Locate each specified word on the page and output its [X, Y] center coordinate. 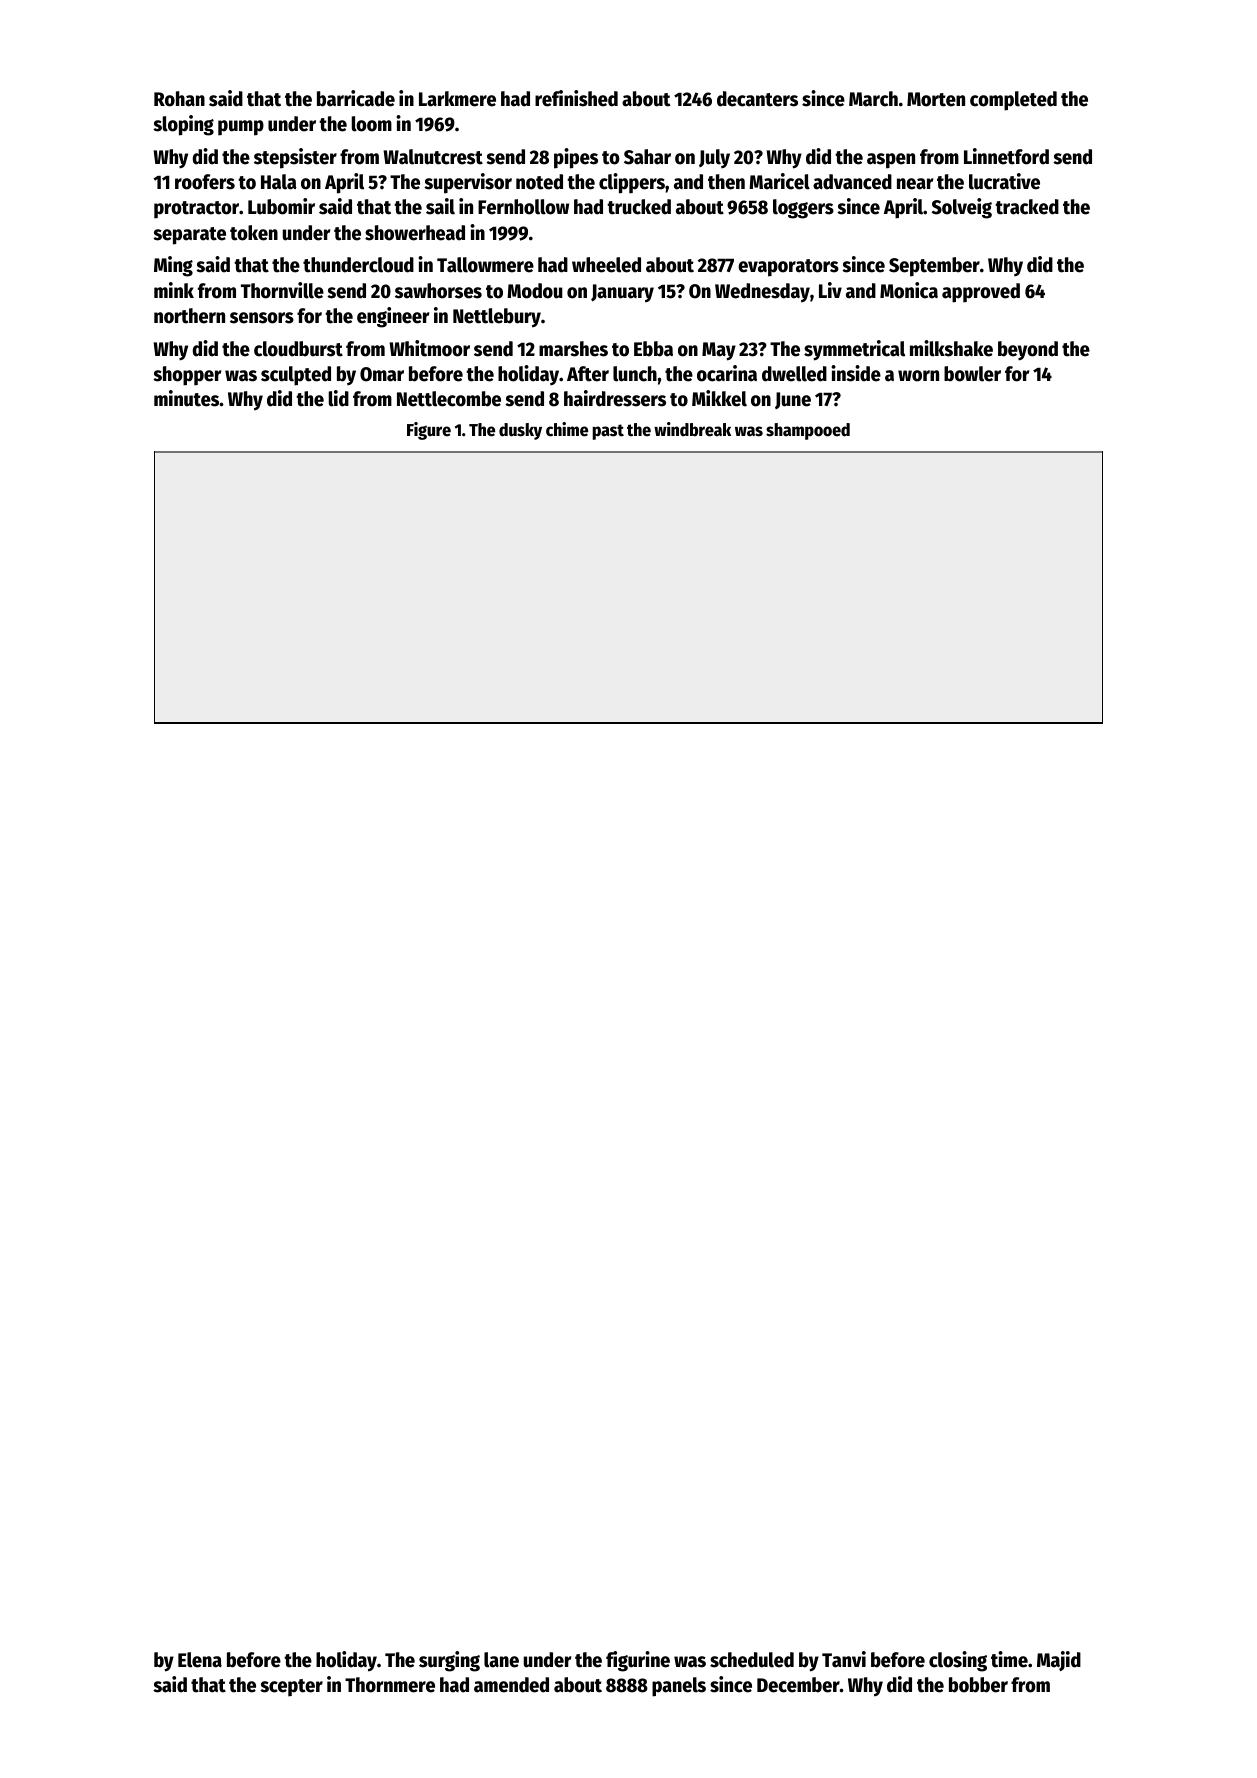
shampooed [808, 431]
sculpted [296, 376]
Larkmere [457, 99]
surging [449, 1661]
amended [511, 1685]
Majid [1059, 1661]
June [793, 400]
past [608, 432]
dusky [520, 431]
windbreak [692, 429]
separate [189, 236]
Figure [429, 431]
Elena [200, 1660]
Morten [936, 99]
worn [918, 376]
